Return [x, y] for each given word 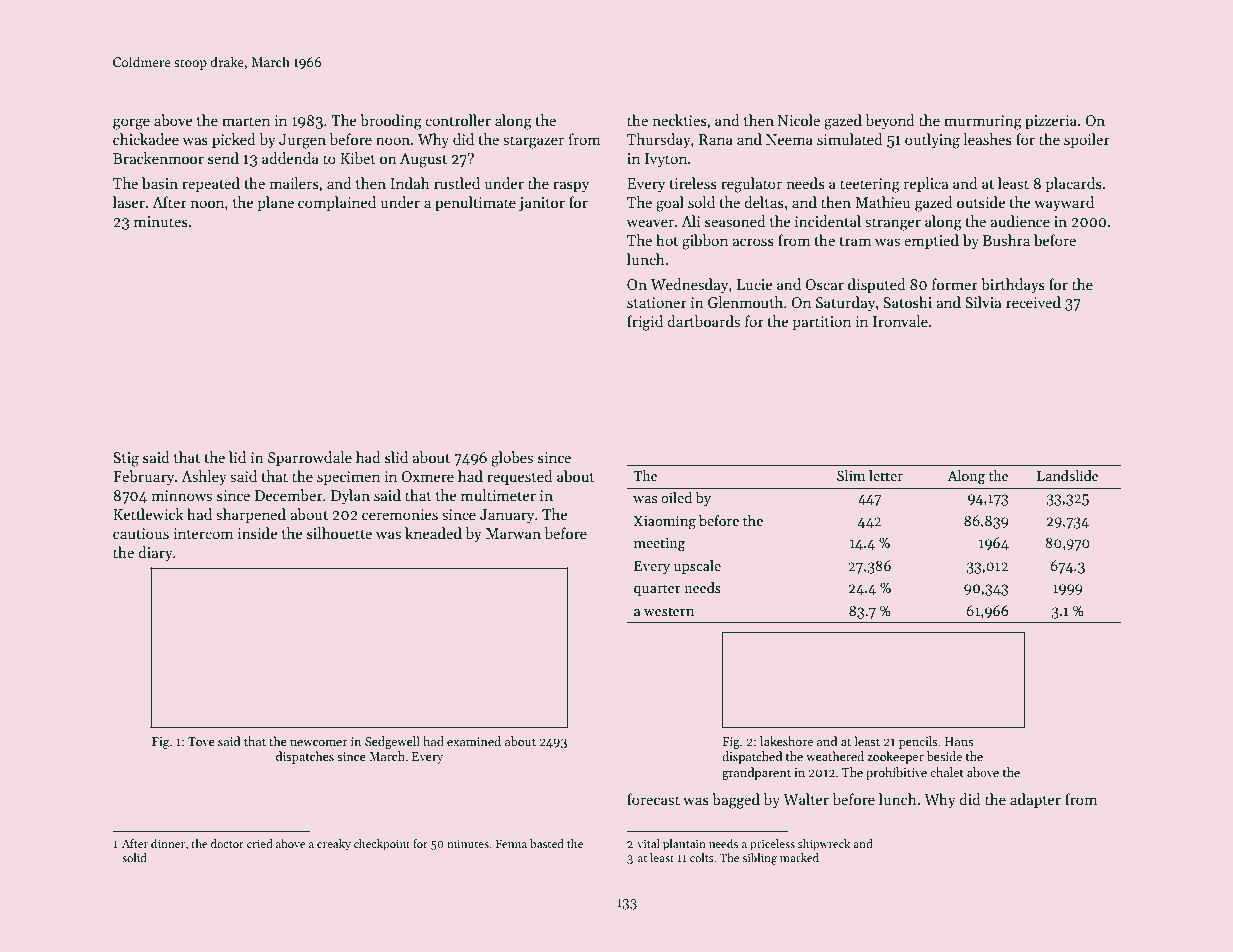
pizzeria [1051, 122]
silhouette [339, 533]
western [669, 611]
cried [260, 843]
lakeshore [786, 741]
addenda [290, 158]
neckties [679, 120]
